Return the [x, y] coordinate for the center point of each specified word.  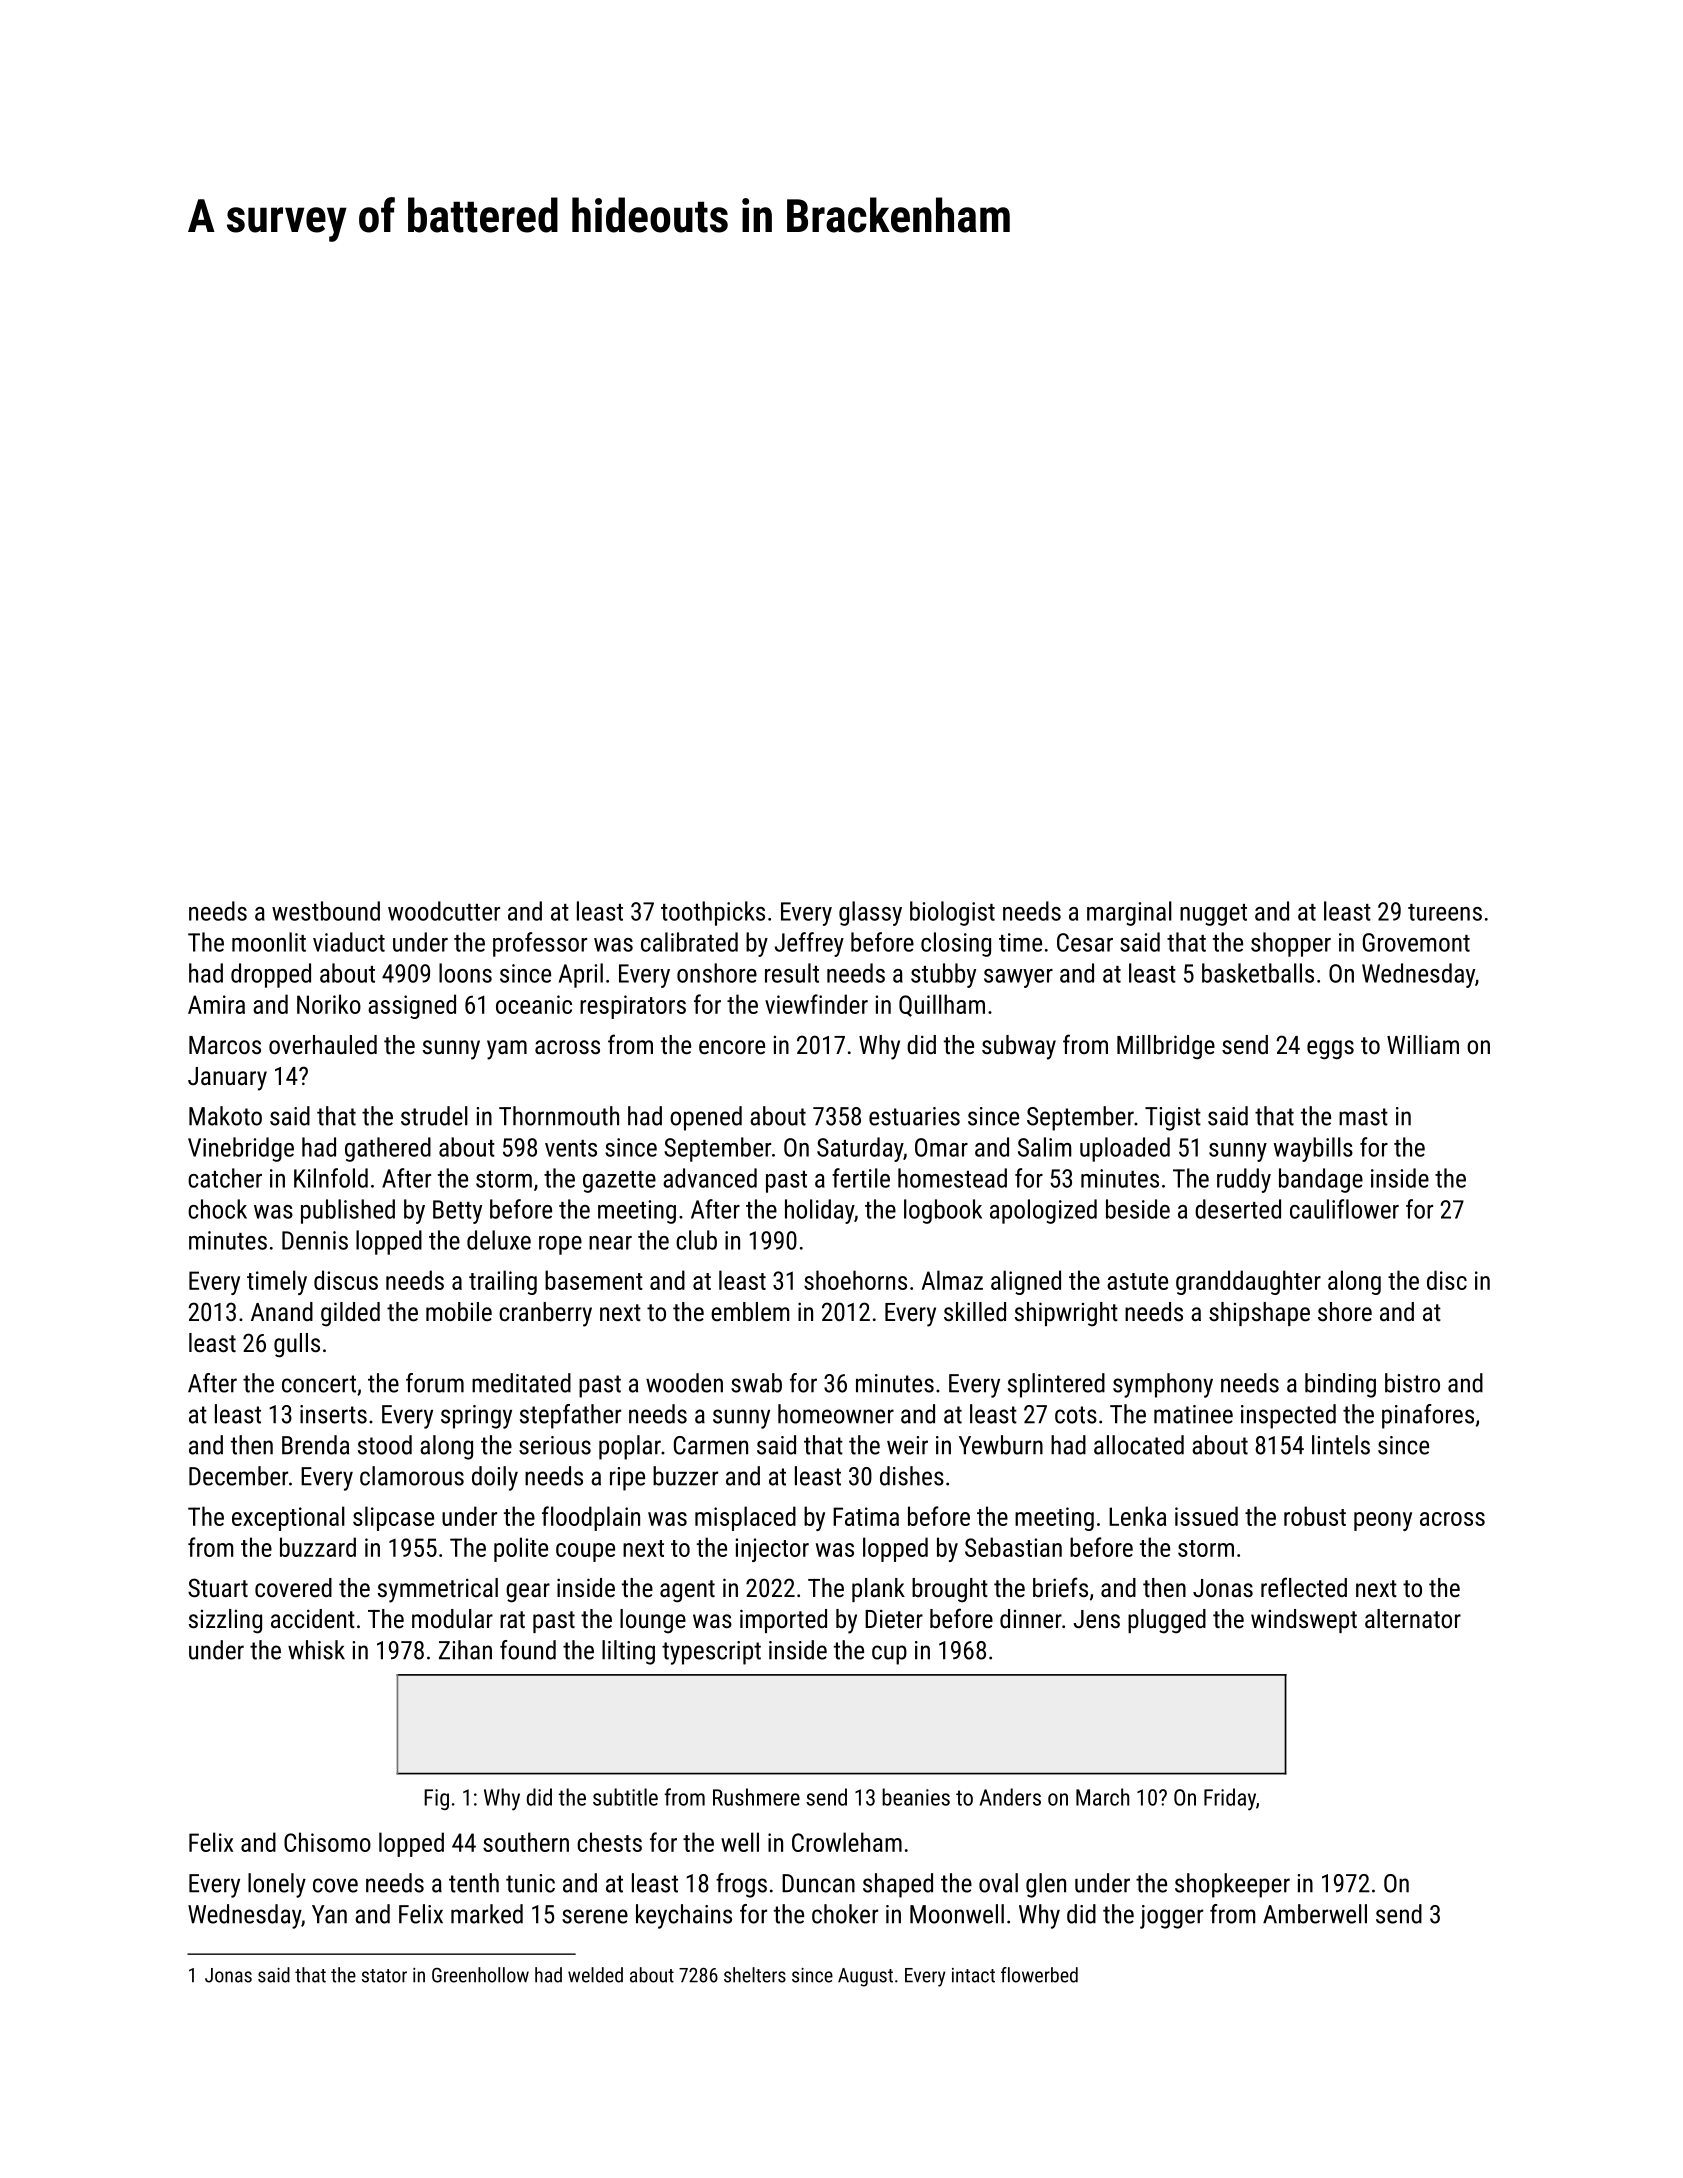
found [528, 1650]
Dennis [315, 1240]
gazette [619, 1182]
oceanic [534, 1004]
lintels [1341, 1445]
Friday [1230, 1799]
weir [907, 1445]
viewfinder [816, 1004]
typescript [711, 1653]
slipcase [393, 1518]
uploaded [1125, 1149]
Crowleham [847, 1842]
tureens [1445, 912]
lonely [277, 1885]
